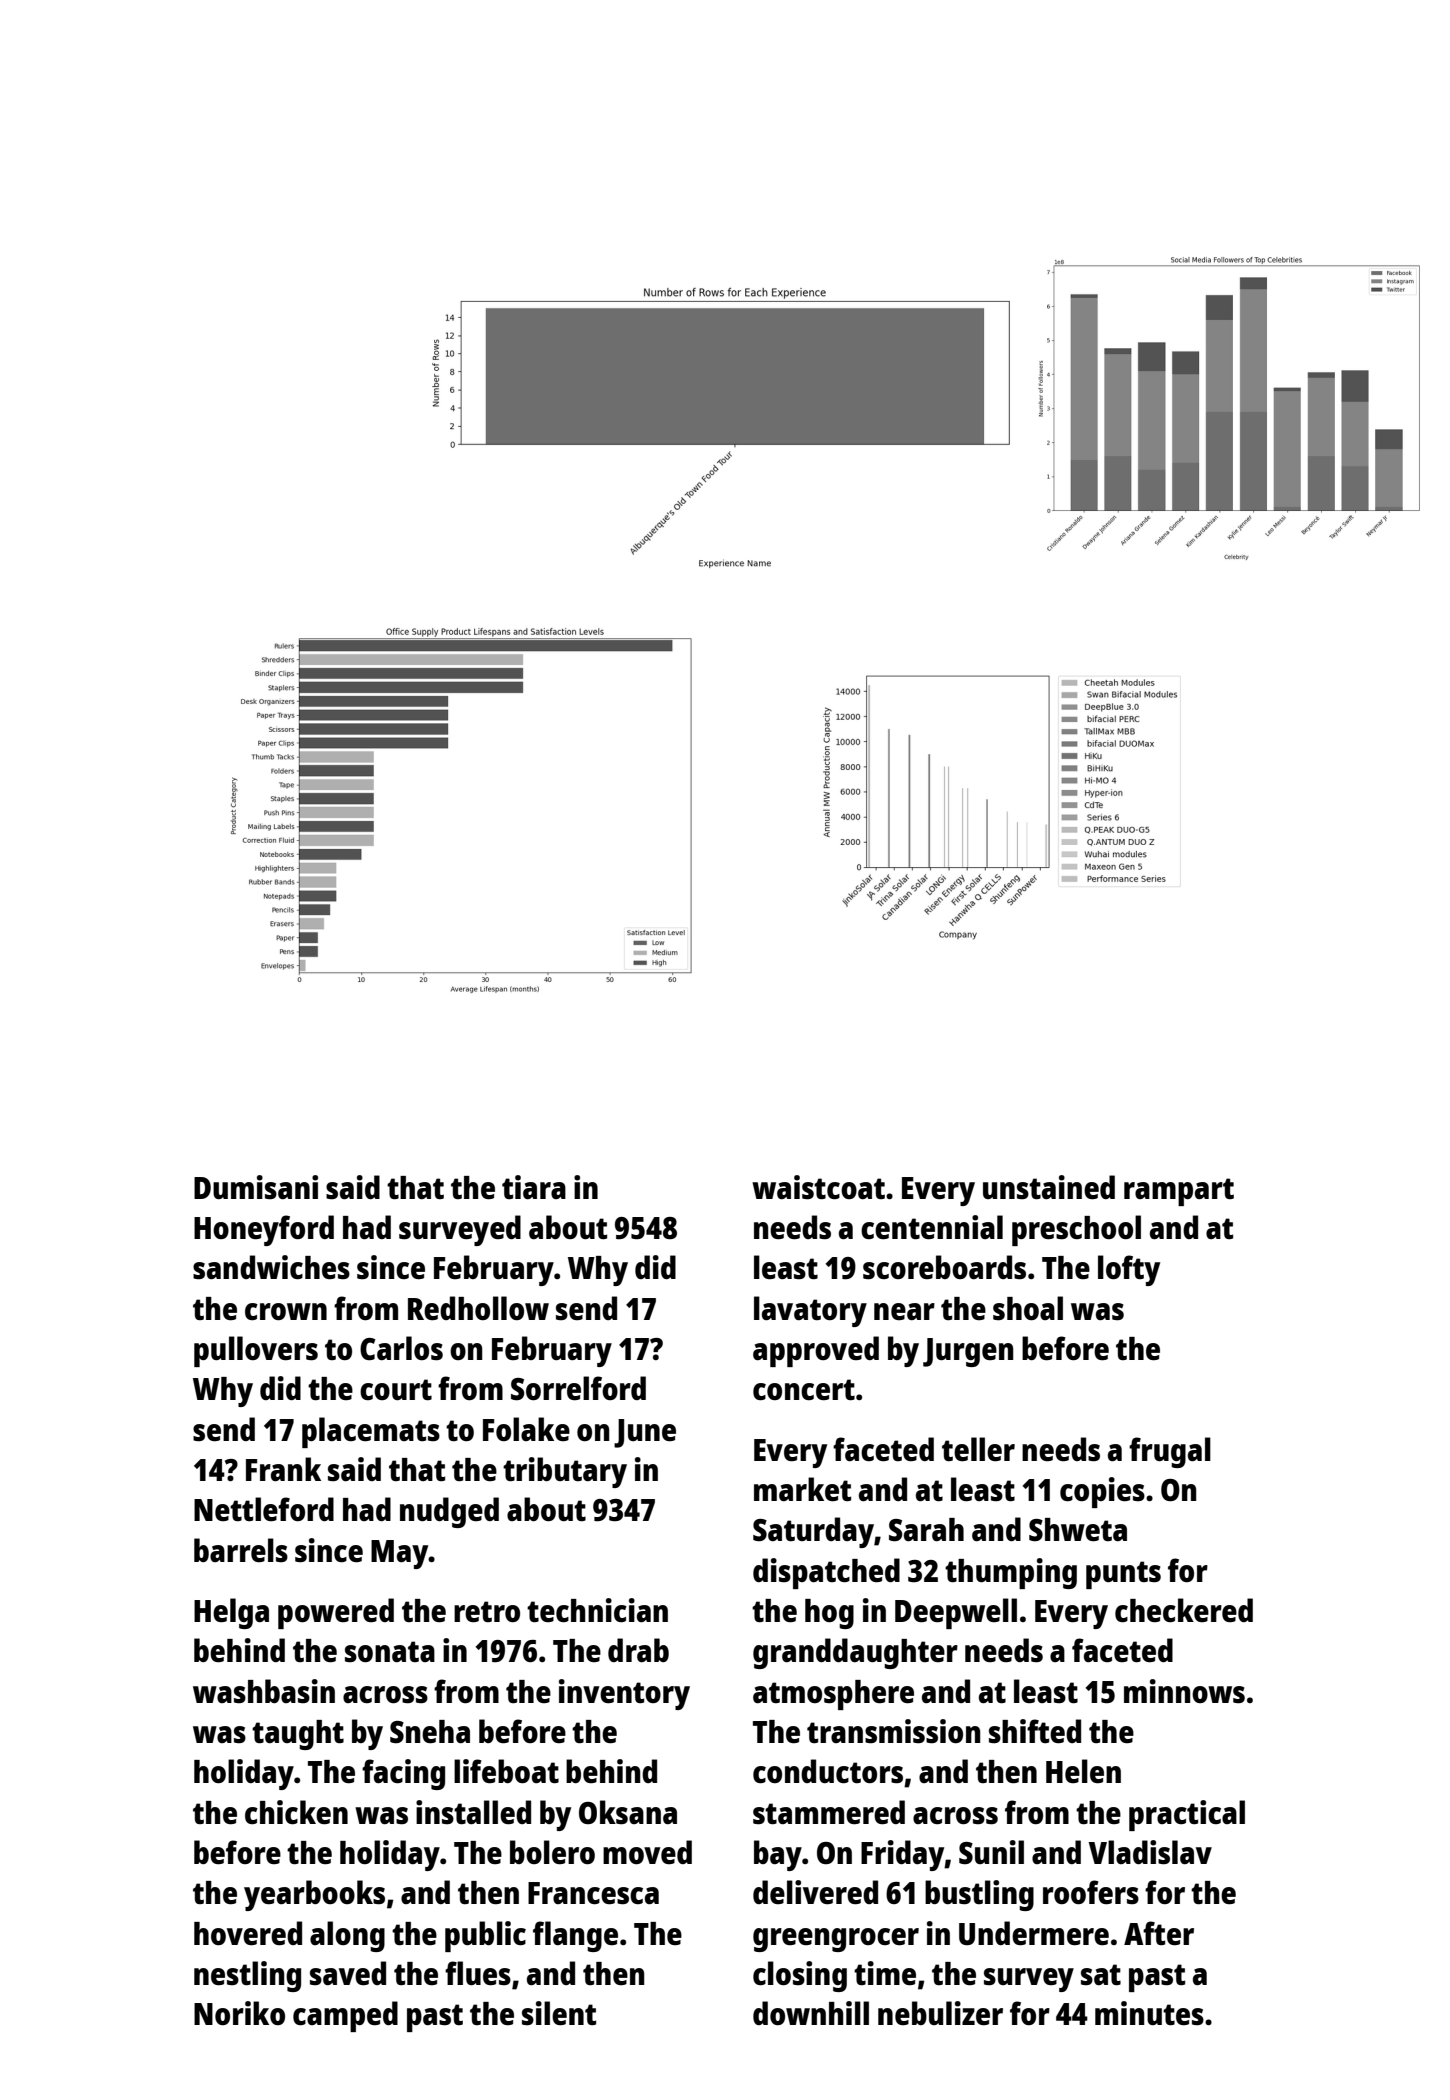  I want to click on waistcoat, so click(818, 1187).
